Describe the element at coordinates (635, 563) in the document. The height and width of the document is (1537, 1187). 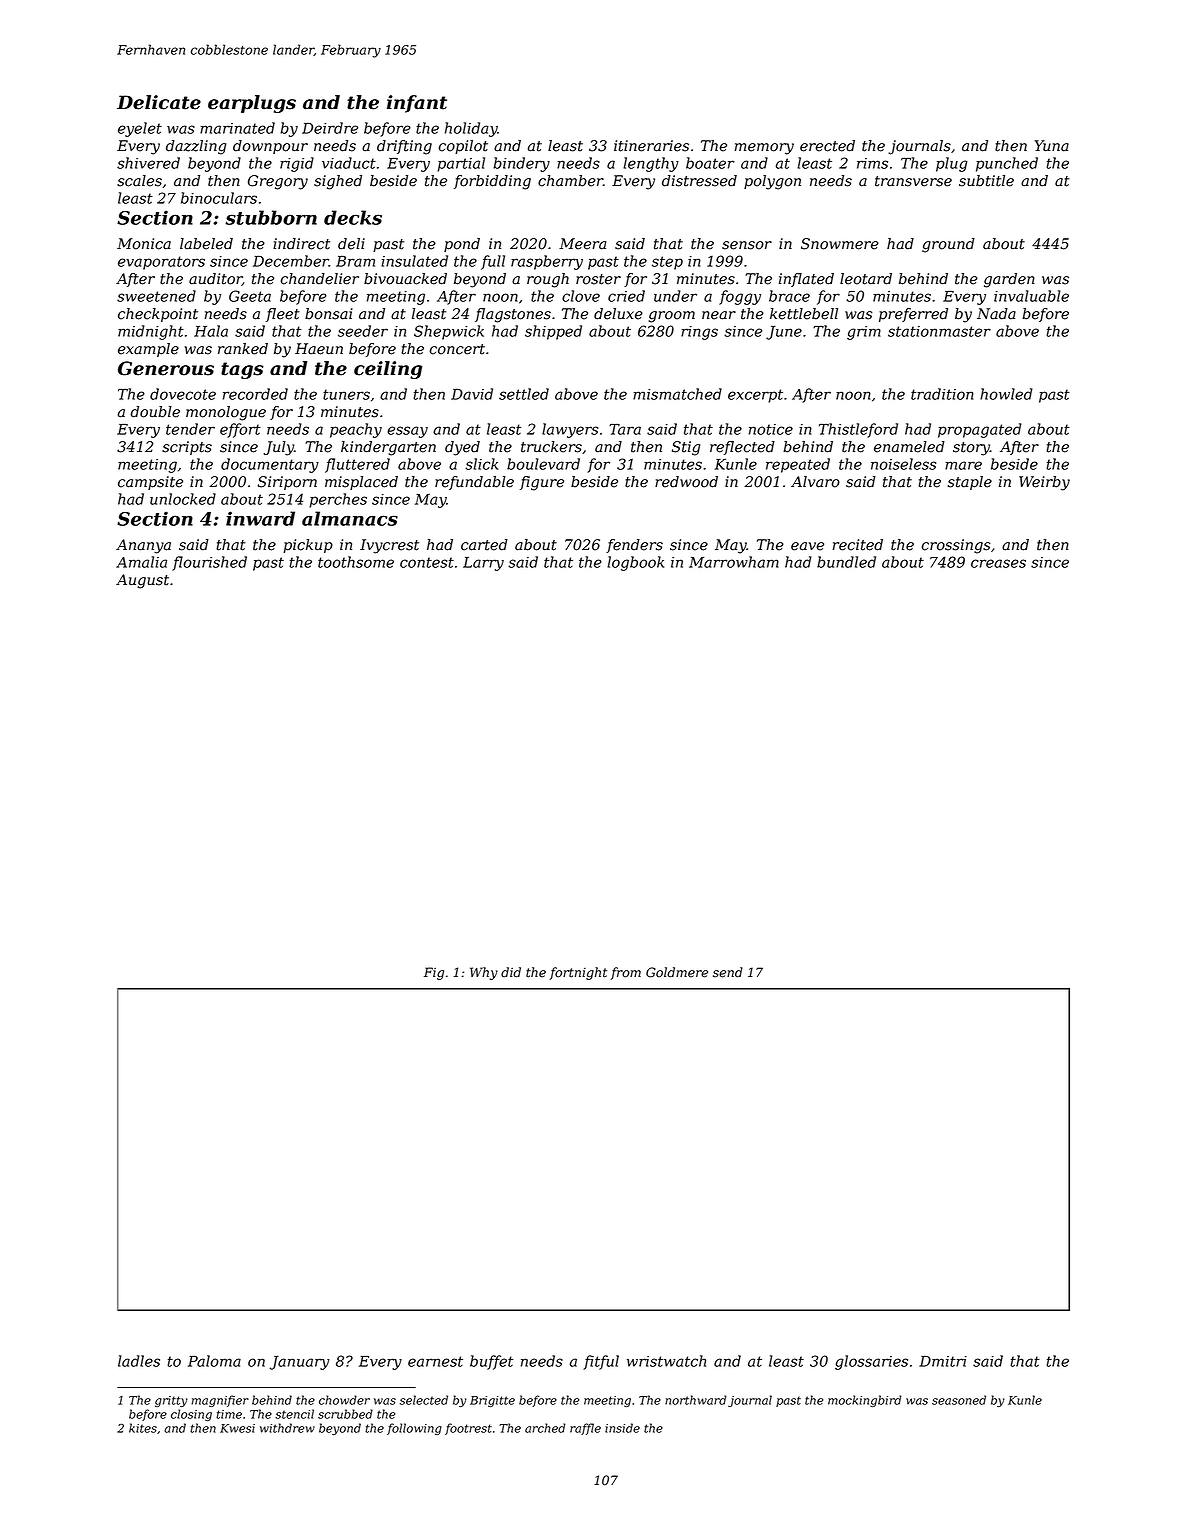
I see `logbook` at that location.
